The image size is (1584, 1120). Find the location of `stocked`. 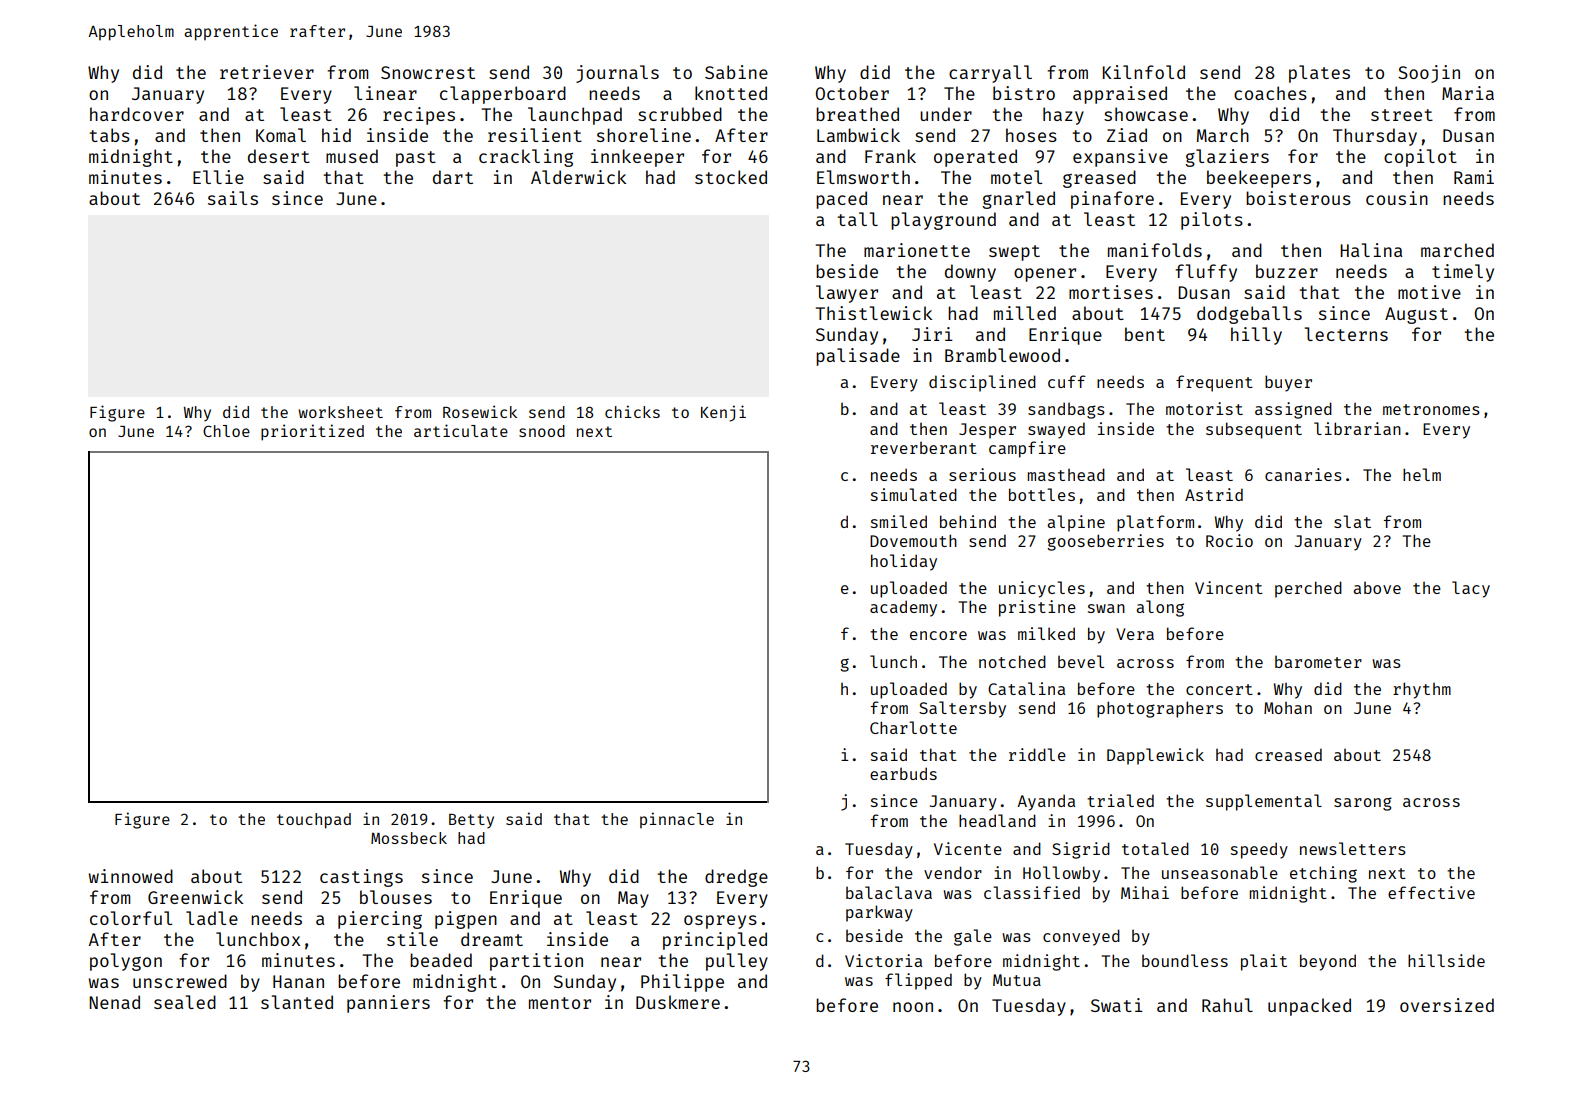

stocked is located at coordinates (731, 177).
